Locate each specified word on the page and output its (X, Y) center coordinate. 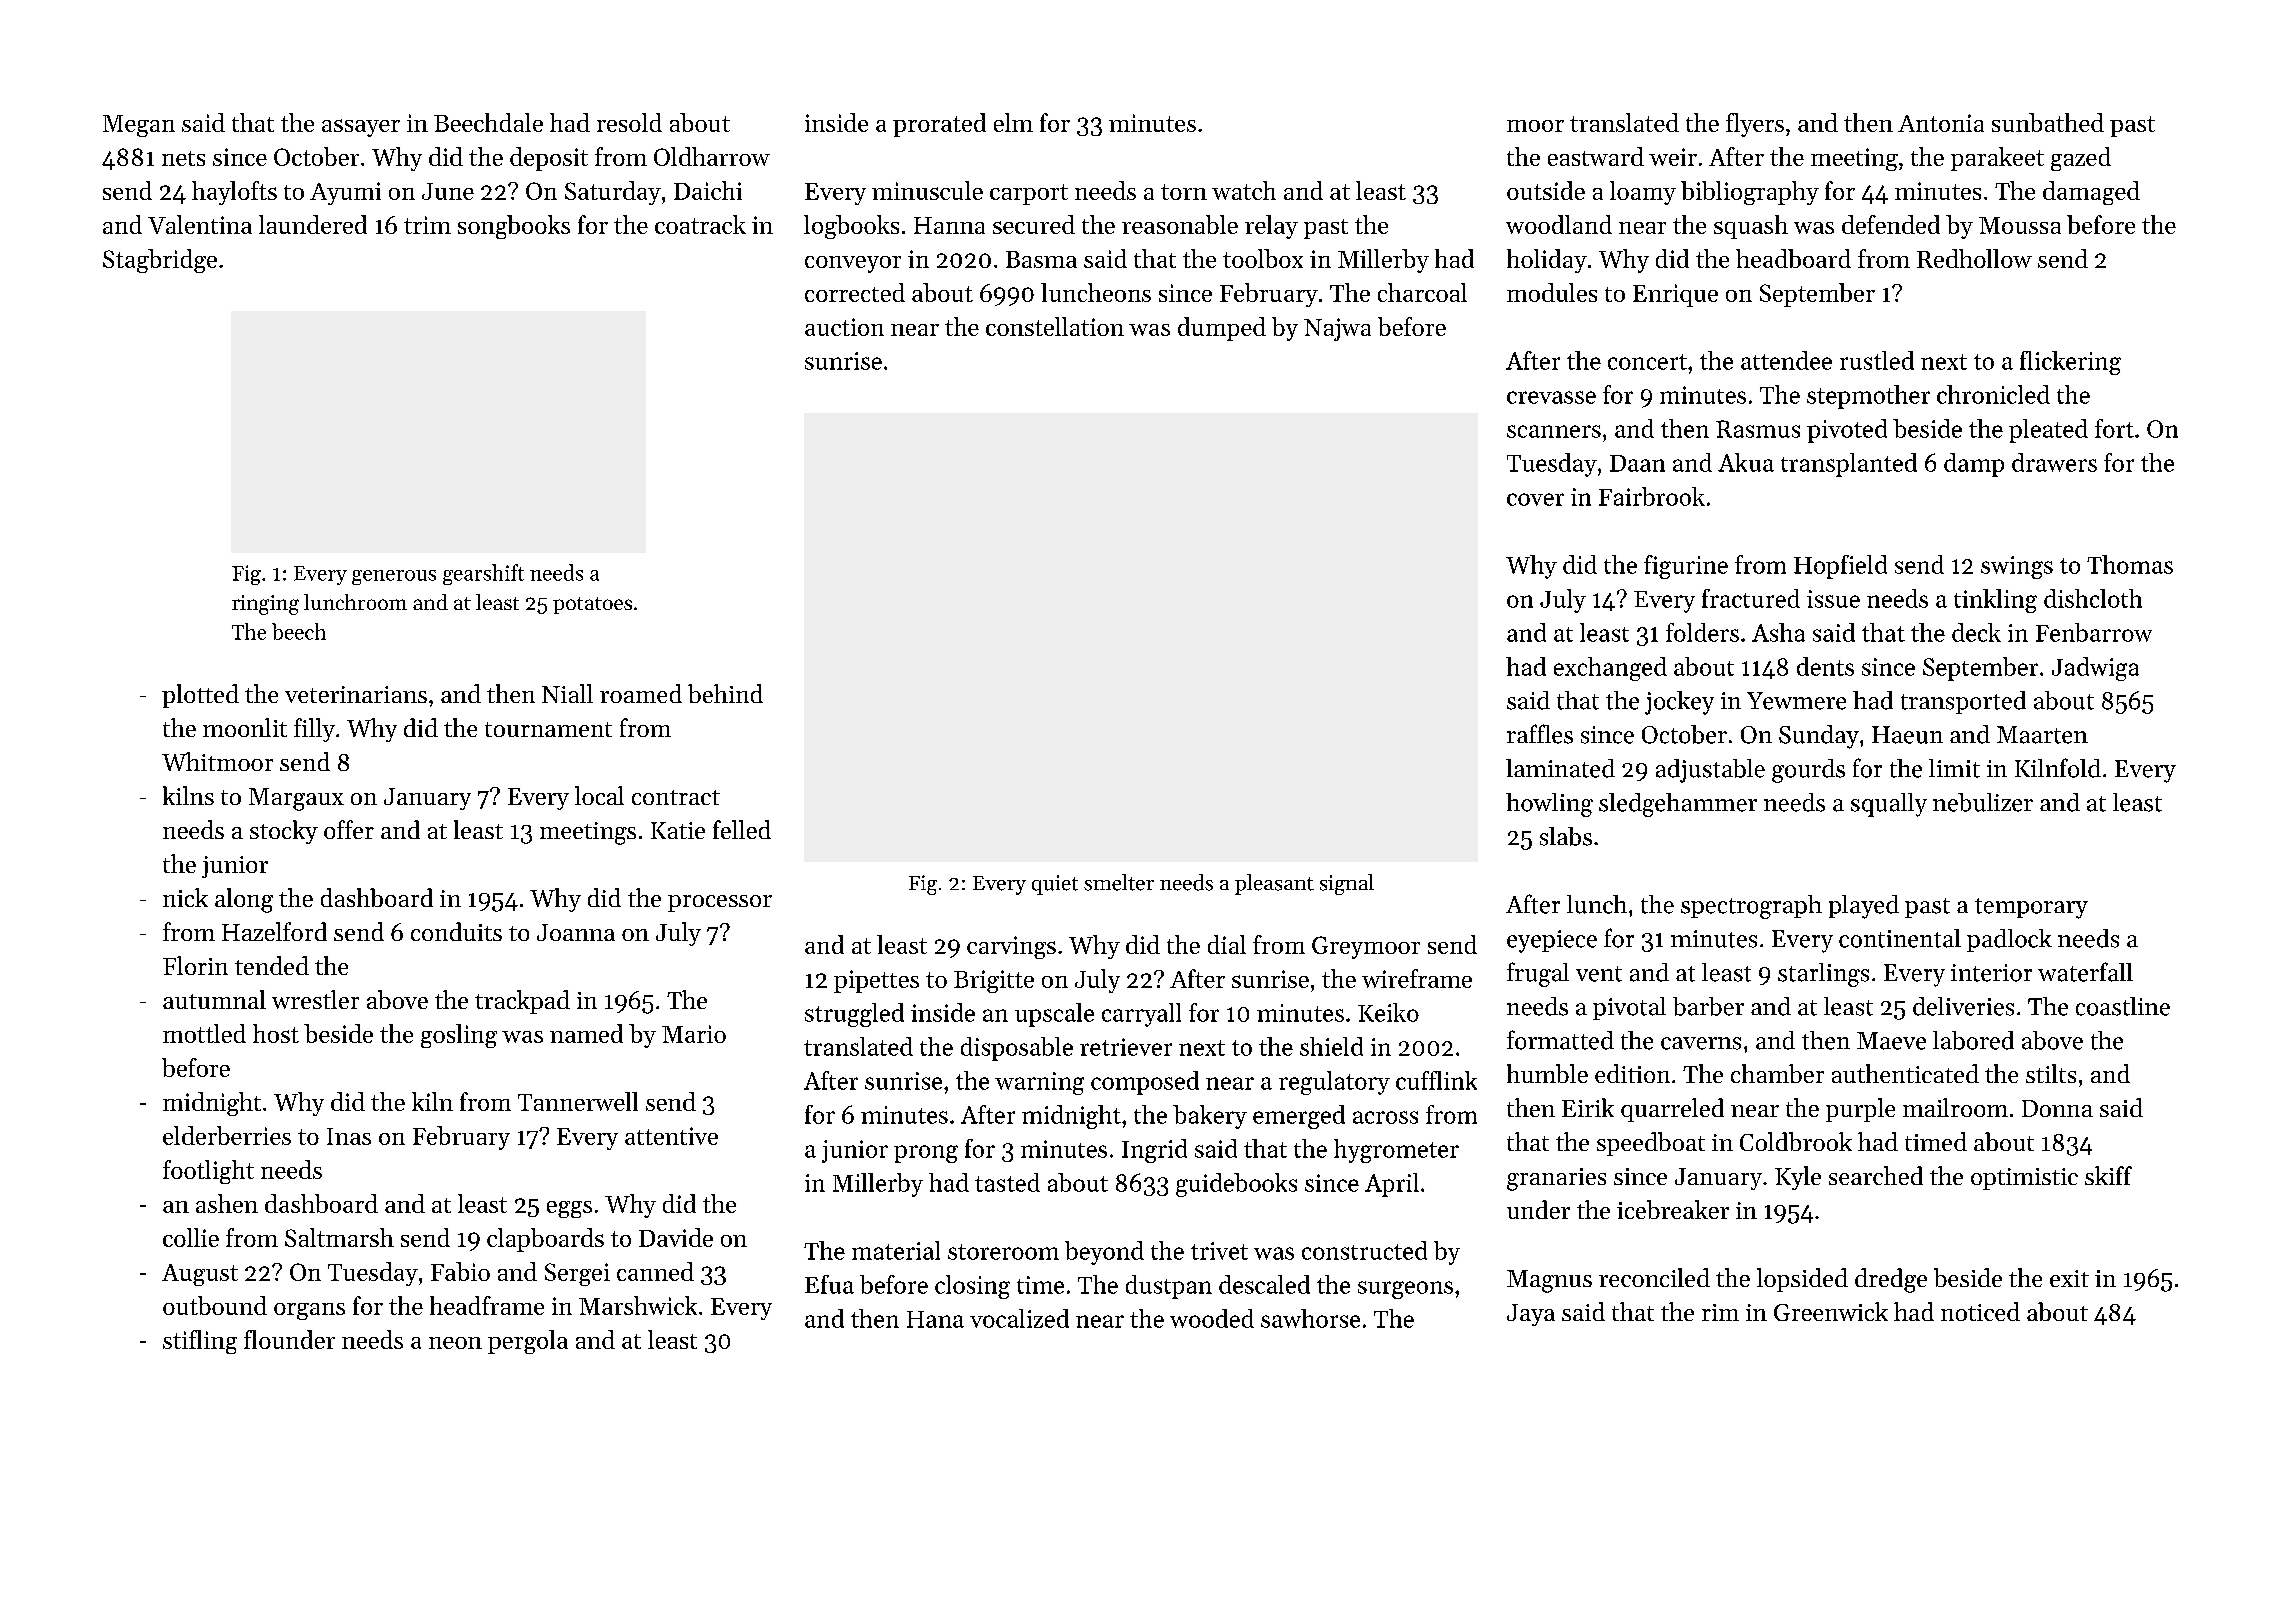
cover (1535, 499)
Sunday (1819, 737)
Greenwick (1831, 1311)
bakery (1210, 1117)
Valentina (200, 224)
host (276, 1033)
